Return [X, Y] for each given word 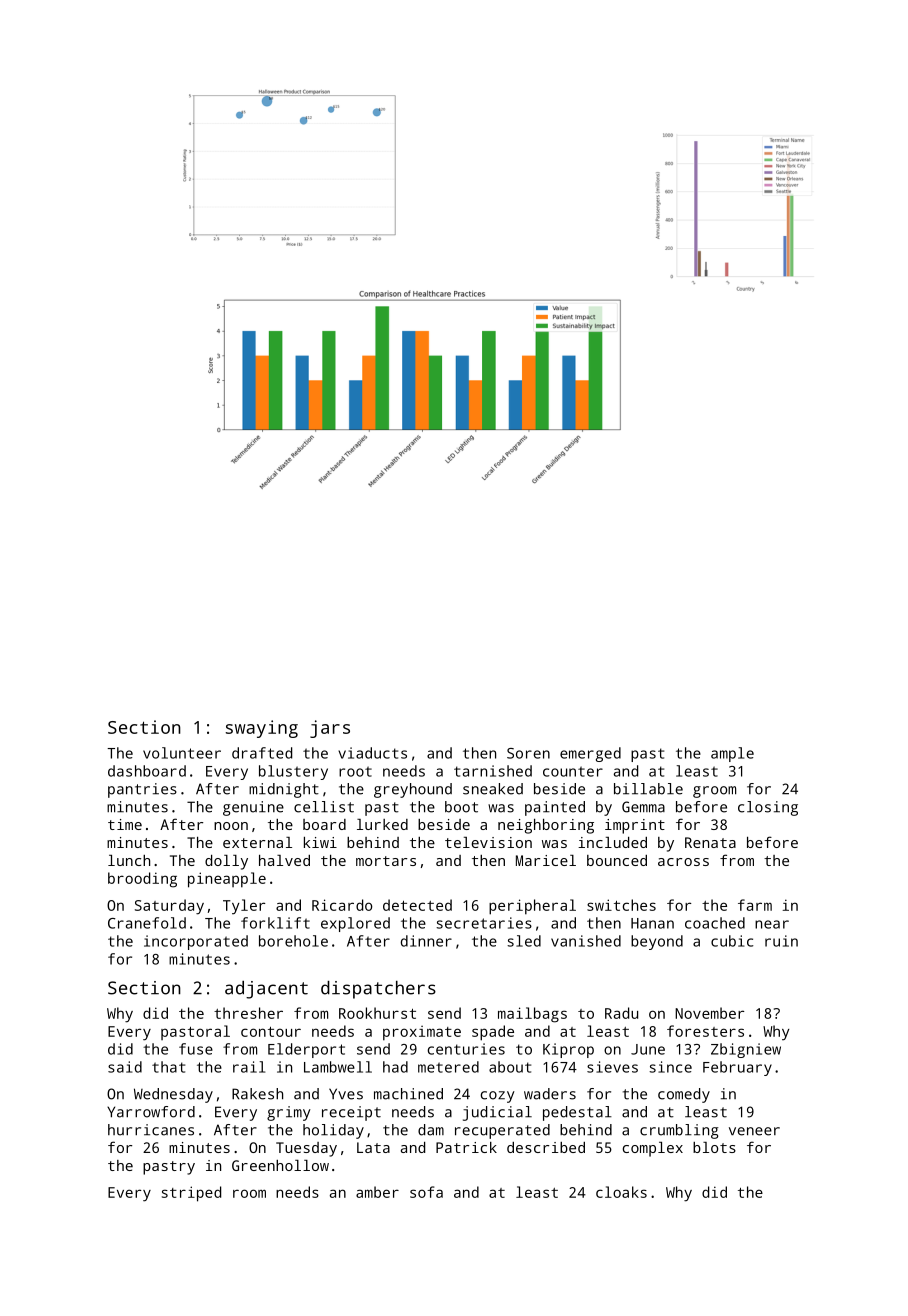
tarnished [493, 771]
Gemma [643, 807]
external [257, 842]
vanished [586, 941]
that [168, 1067]
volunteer [182, 753]
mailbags [532, 1015]
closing [768, 808]
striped [191, 1194]
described [546, 1147]
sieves [612, 1067]
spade [493, 1033]
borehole [293, 941]
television [488, 842]
